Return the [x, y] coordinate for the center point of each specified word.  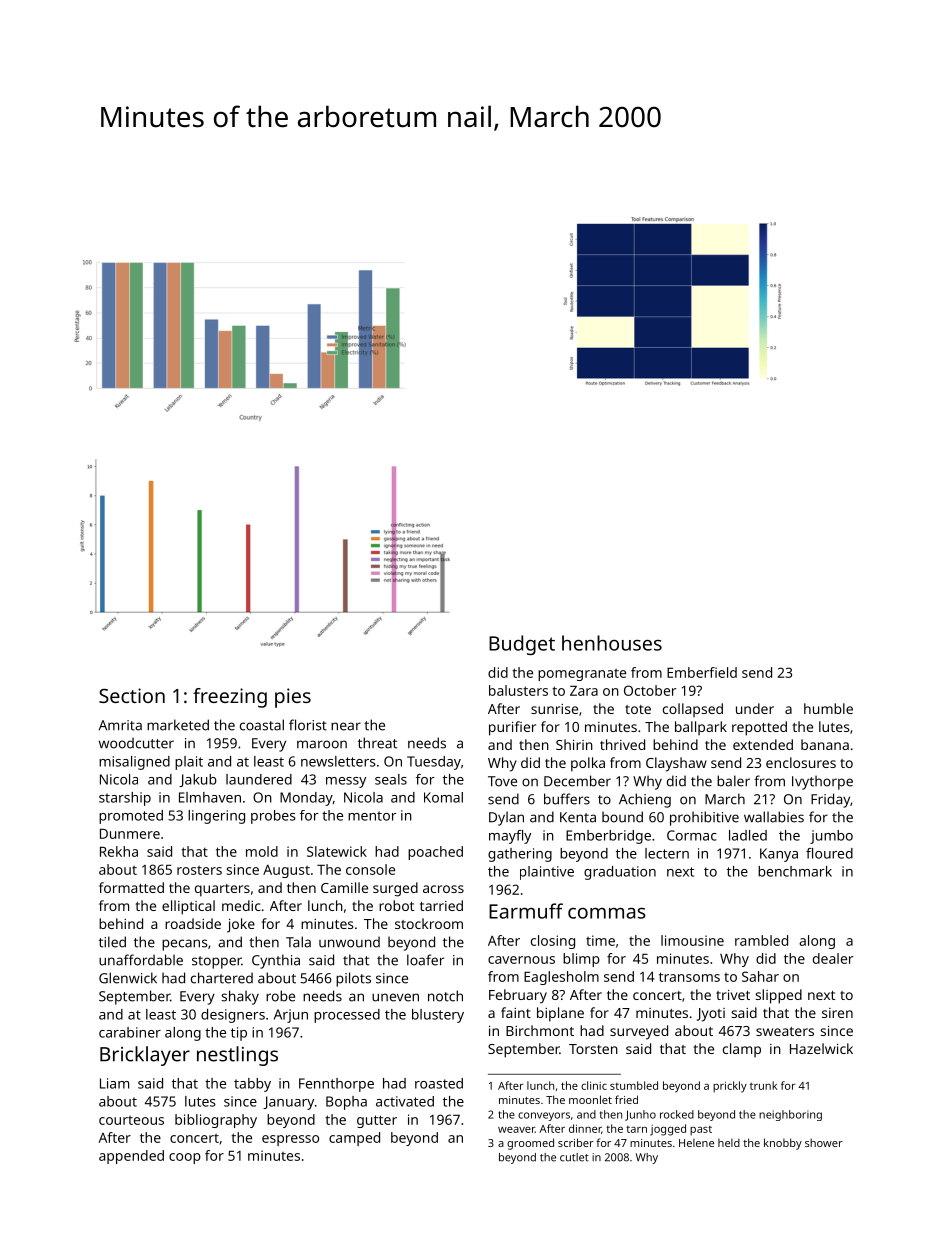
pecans [185, 945]
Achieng [645, 800]
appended [131, 1157]
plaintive [547, 873]
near [346, 726]
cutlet [574, 1157]
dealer [833, 958]
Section [132, 695]
